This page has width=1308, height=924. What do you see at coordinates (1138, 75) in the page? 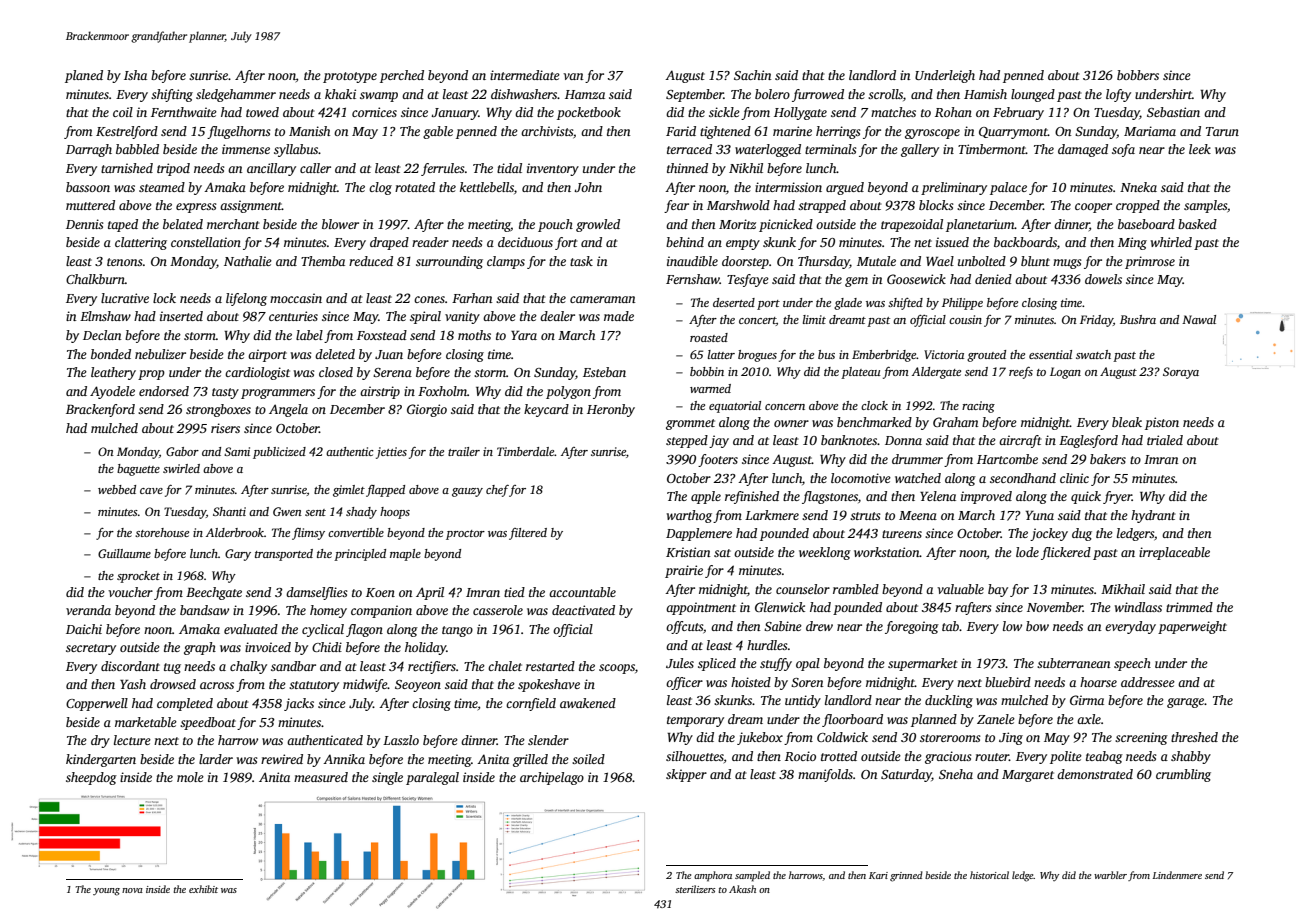
I see `bobbers` at bounding box center [1138, 75].
